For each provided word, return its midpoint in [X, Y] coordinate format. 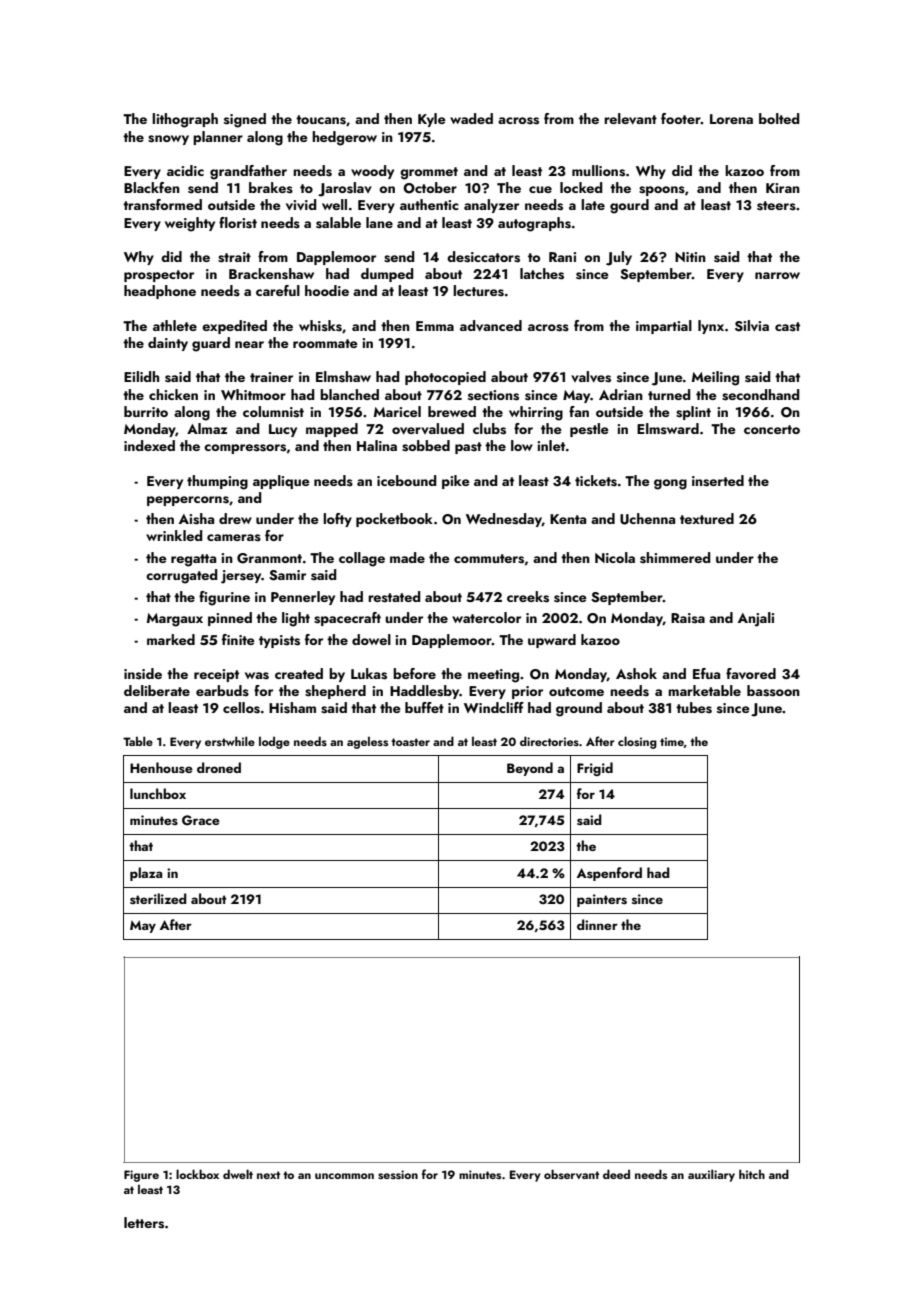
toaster [410, 742]
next [268, 1175]
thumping [217, 482]
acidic [185, 170]
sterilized [158, 898]
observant [571, 1174]
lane [379, 222]
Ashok [636, 674]
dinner [597, 924]
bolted [779, 118]
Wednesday [504, 520]
